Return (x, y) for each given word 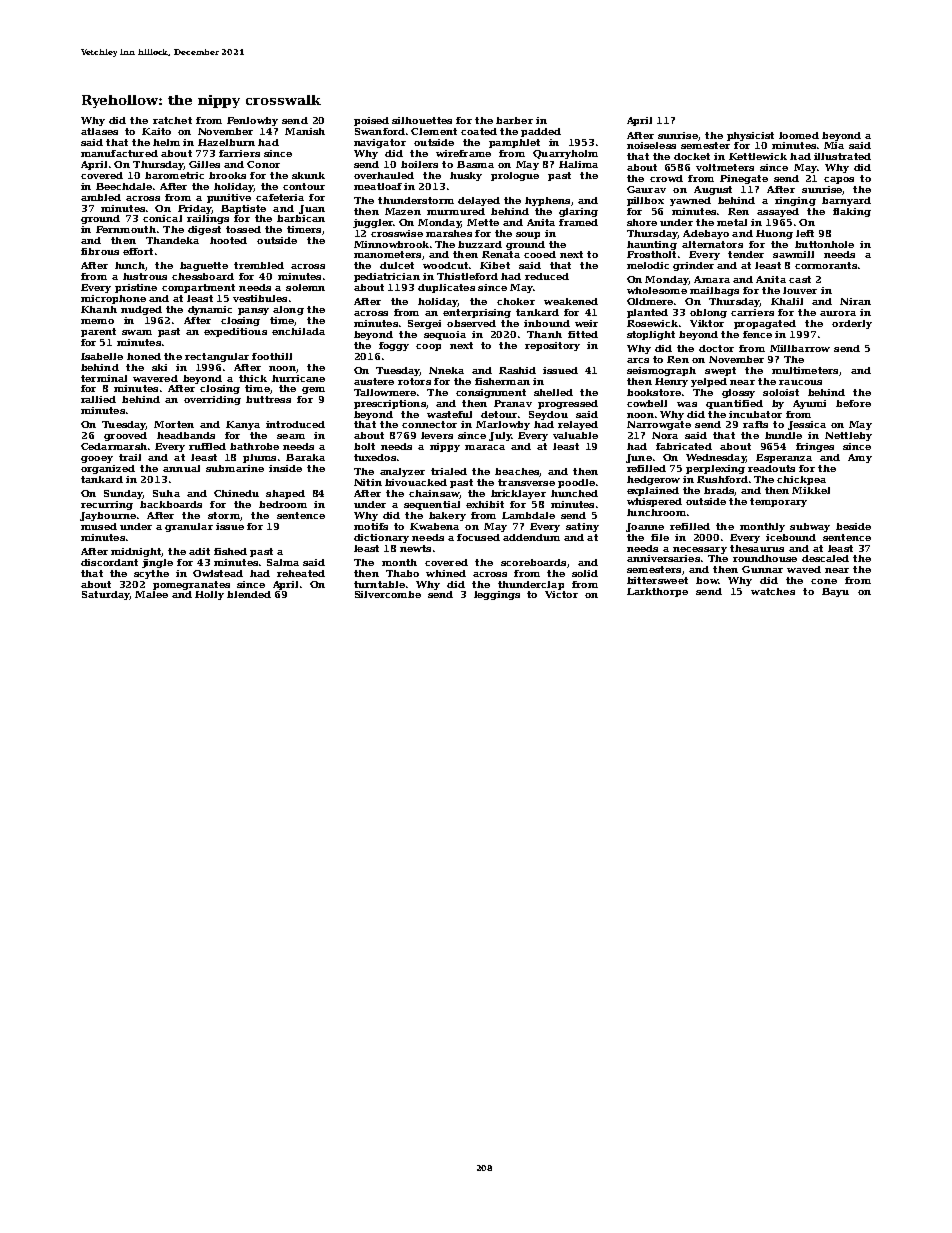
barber (514, 120)
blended (249, 594)
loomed (799, 135)
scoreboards (533, 562)
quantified (734, 404)
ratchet (172, 120)
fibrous (100, 251)
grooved (125, 436)
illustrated (842, 156)
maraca (485, 447)
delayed (479, 201)
